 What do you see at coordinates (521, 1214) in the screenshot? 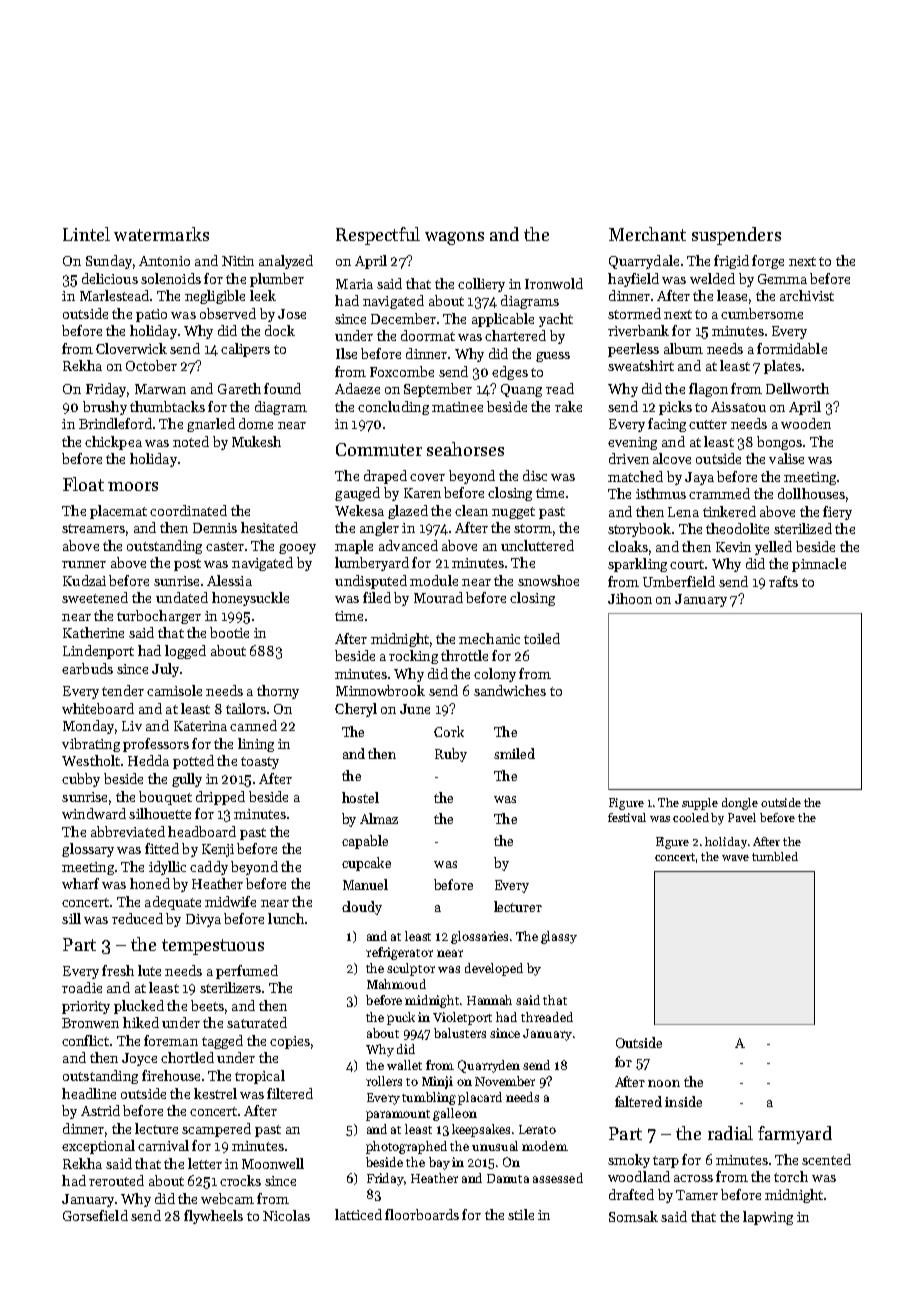
I see `stile` at bounding box center [521, 1214].
